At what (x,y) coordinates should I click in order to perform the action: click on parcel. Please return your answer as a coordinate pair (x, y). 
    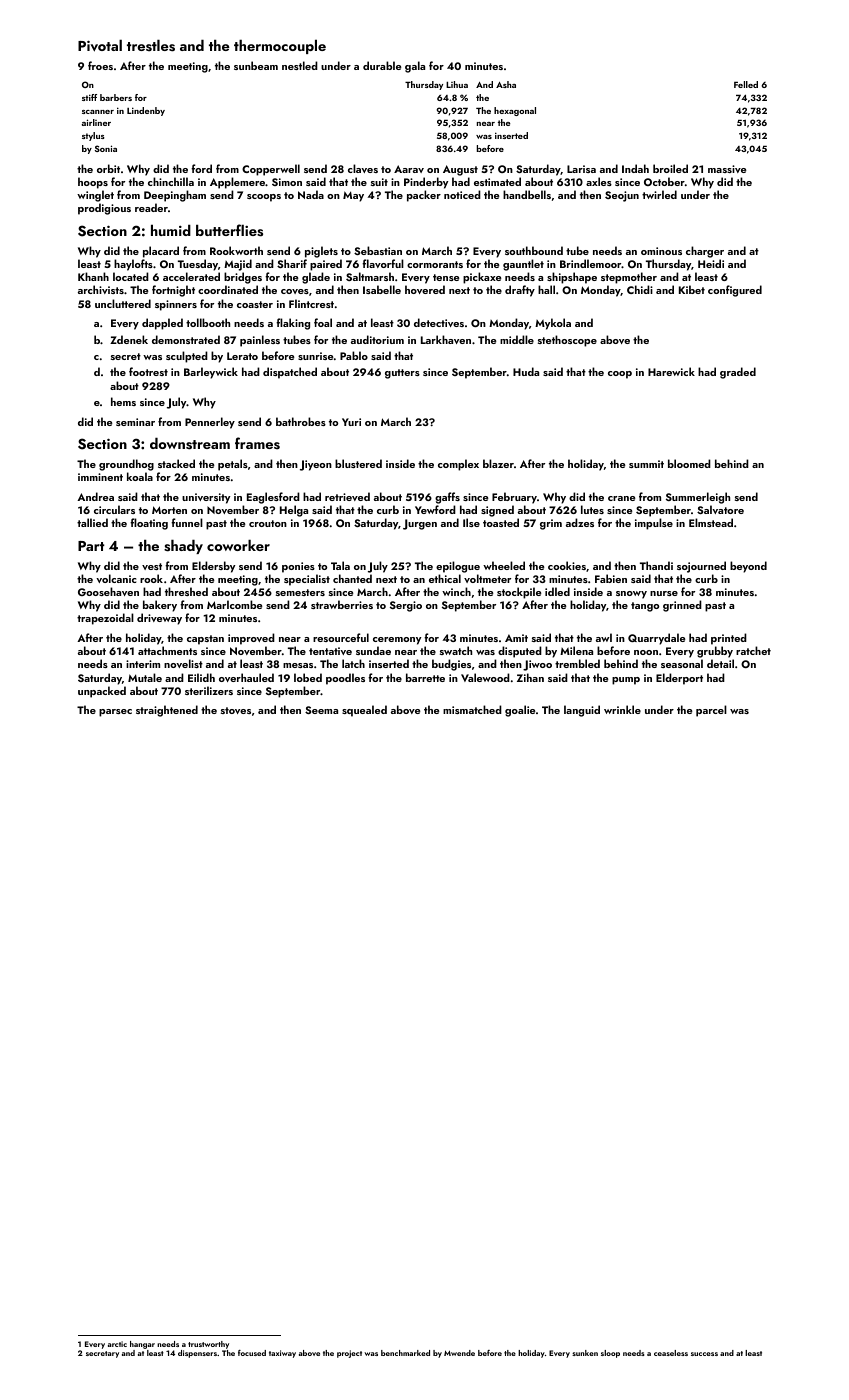
    Looking at the image, I should click on (711, 711).
